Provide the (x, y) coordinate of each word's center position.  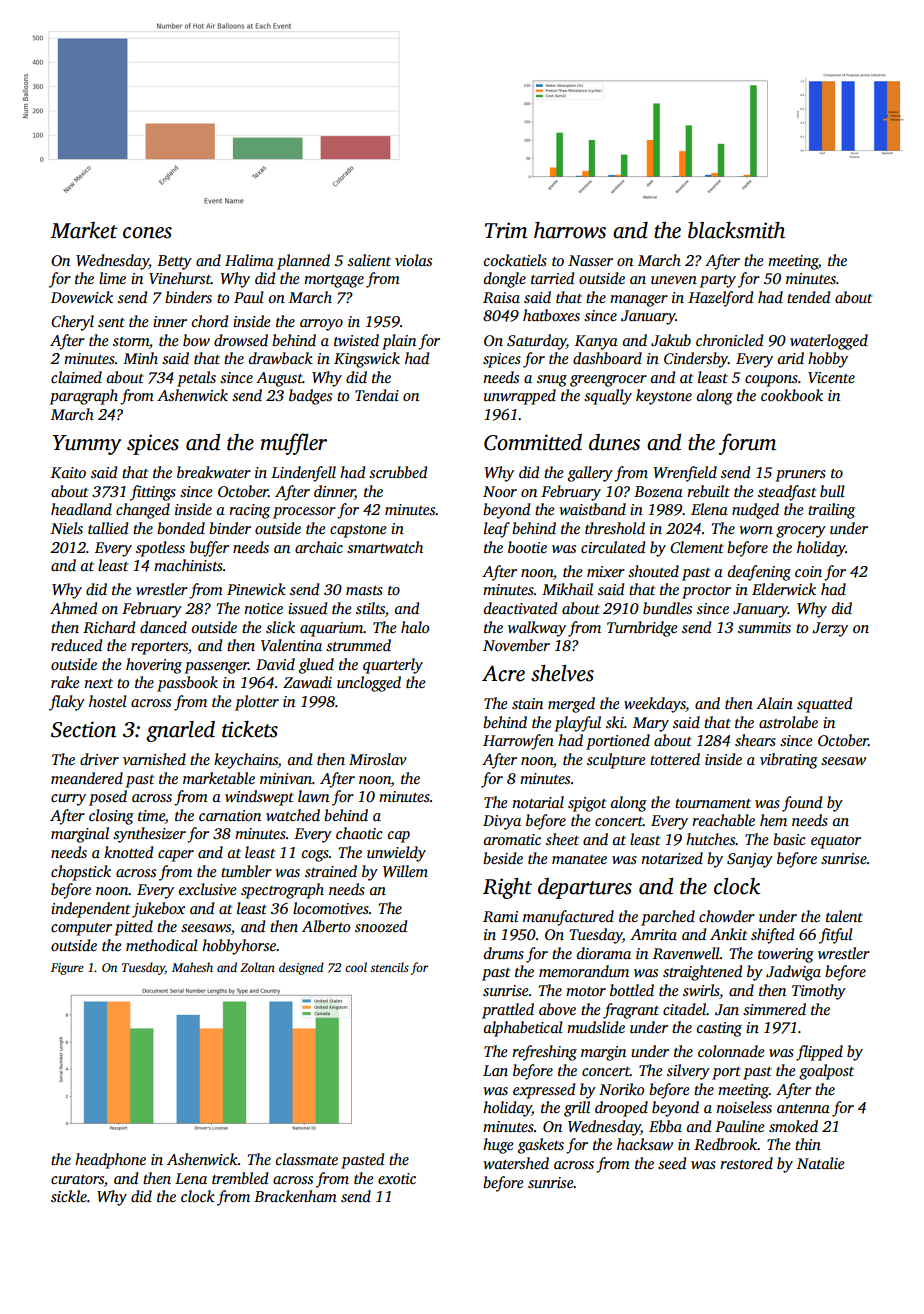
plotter (257, 703)
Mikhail (567, 589)
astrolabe (788, 722)
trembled (240, 1178)
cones (147, 233)
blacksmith (736, 230)
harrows (570, 230)
